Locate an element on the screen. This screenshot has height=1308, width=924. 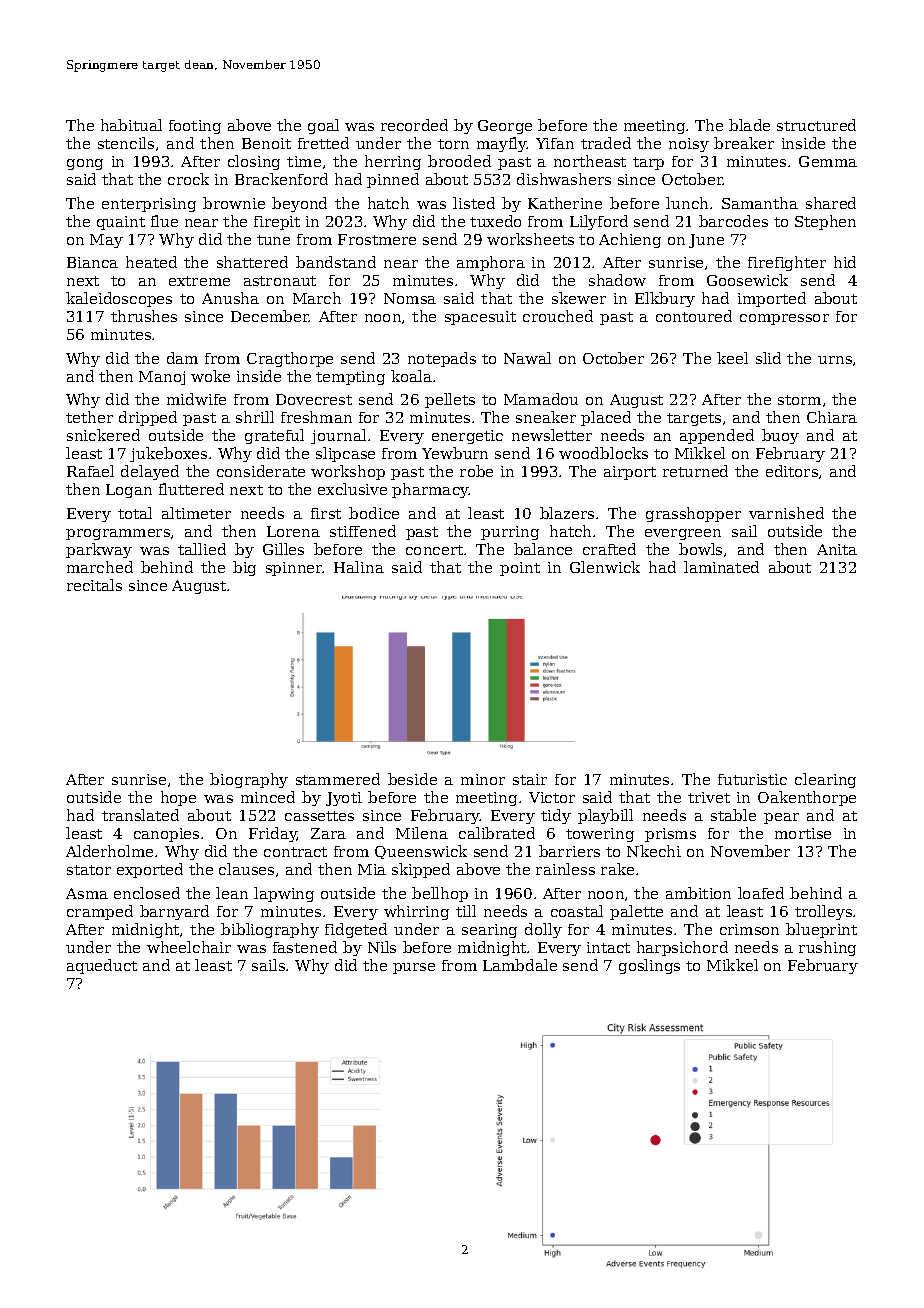
goslings is located at coordinates (649, 966).
